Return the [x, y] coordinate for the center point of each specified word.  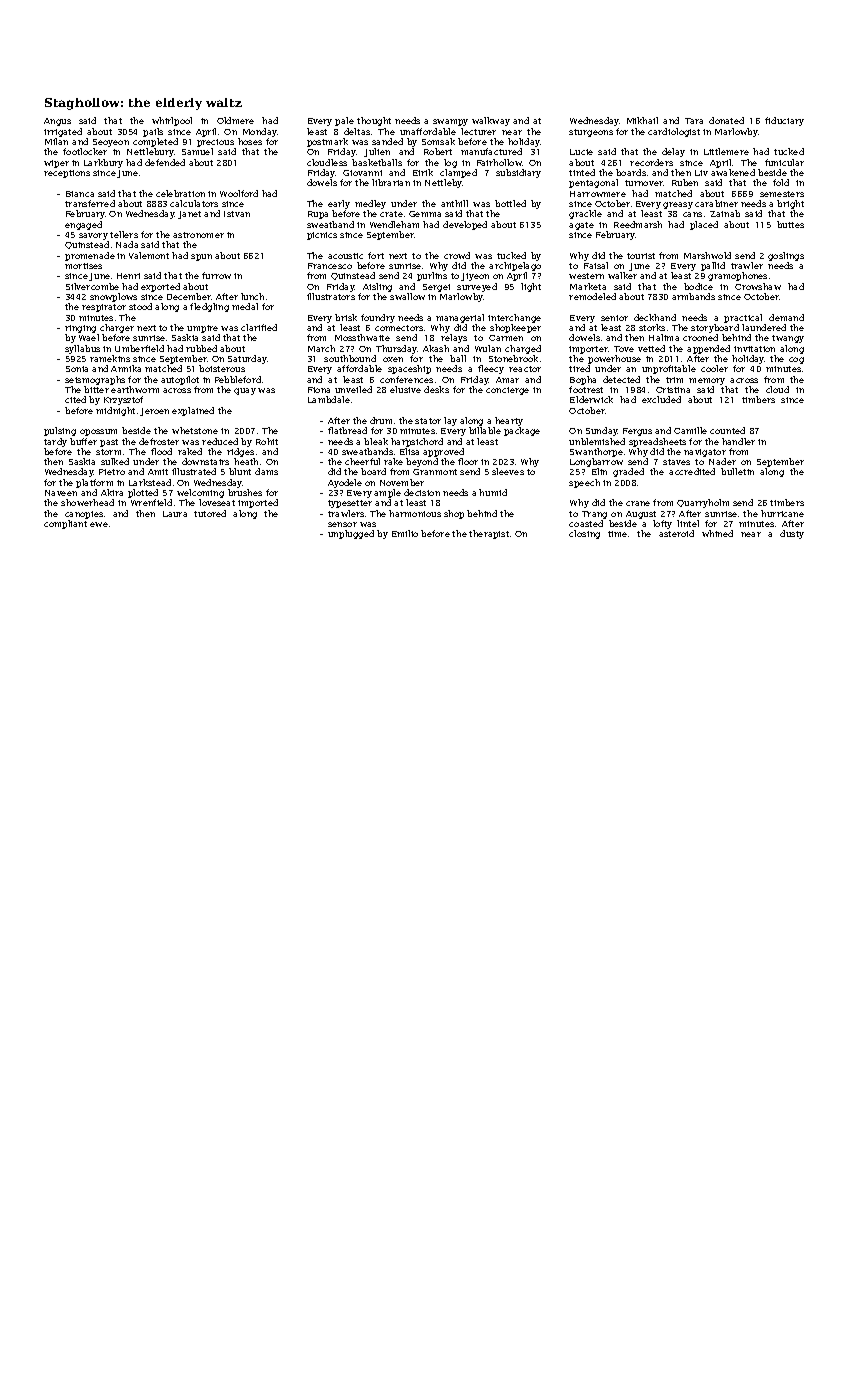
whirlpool [172, 121]
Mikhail [642, 120]
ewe [99, 524]
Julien [377, 152]
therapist [489, 534]
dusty [792, 534]
